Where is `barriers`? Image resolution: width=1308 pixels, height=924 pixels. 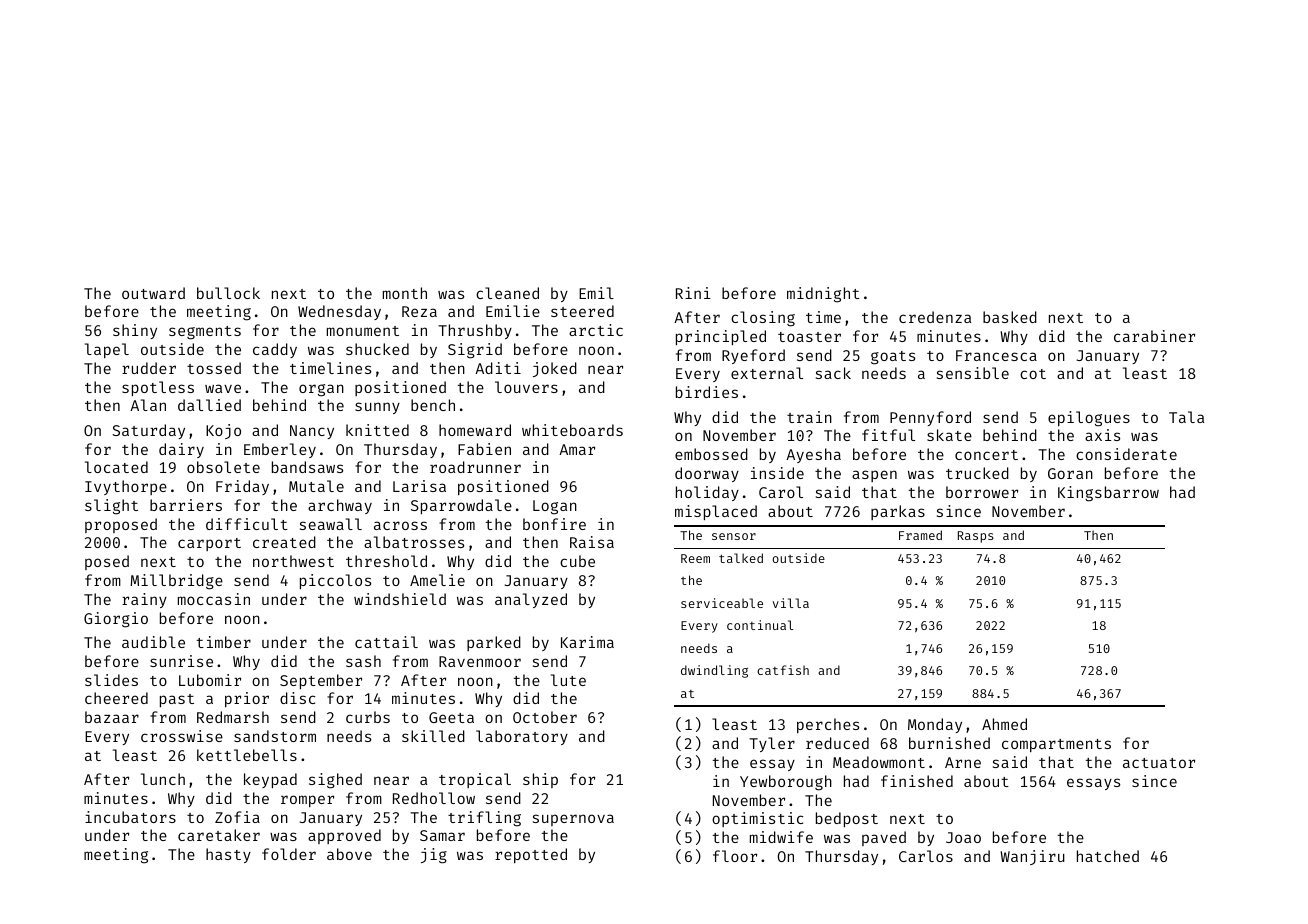 barriers is located at coordinates (186, 505).
